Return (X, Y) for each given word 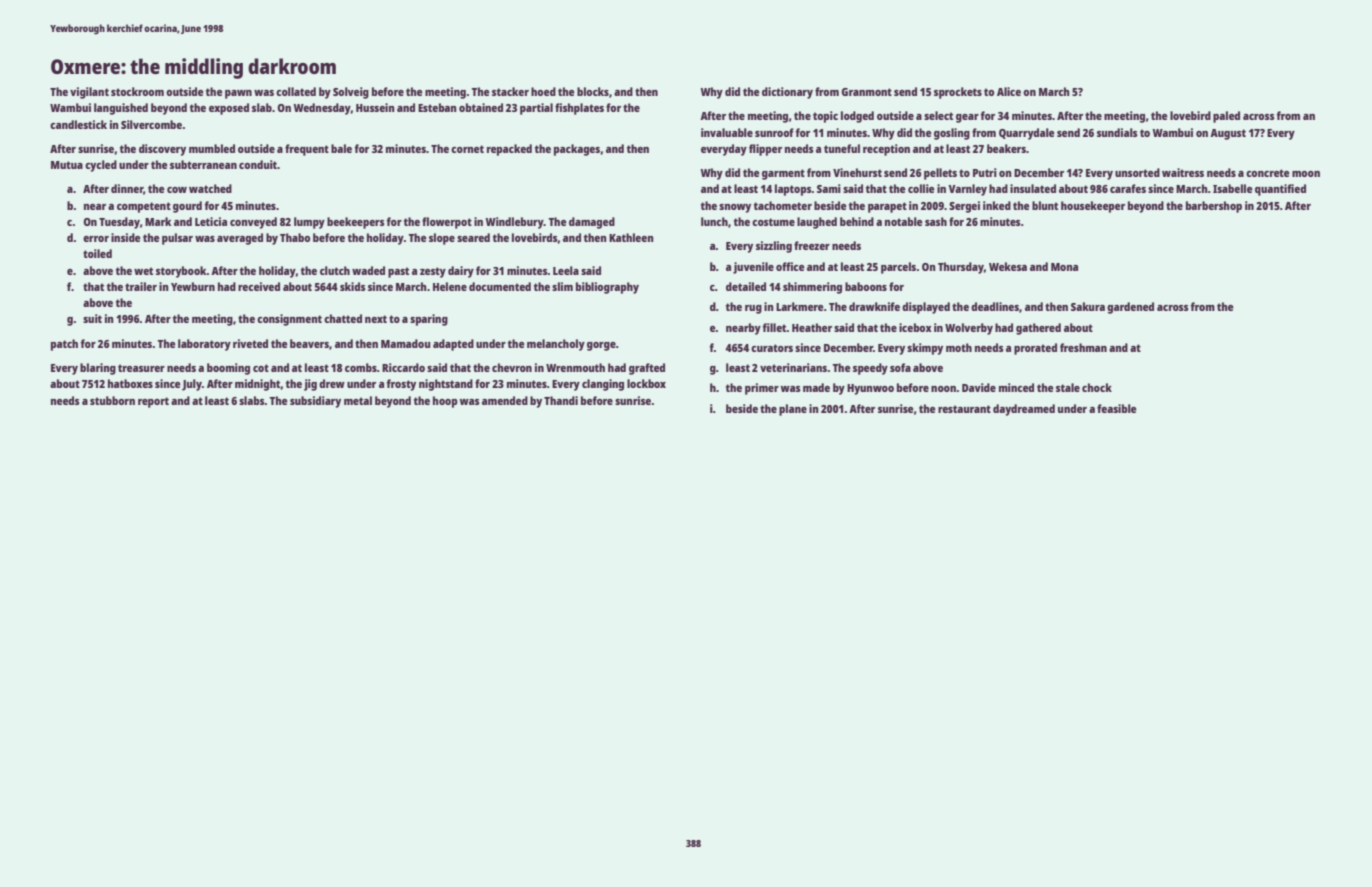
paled (1226, 117)
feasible (1117, 408)
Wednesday (322, 109)
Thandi (561, 400)
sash (936, 221)
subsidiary (315, 402)
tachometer (783, 205)
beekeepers (356, 223)
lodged (857, 117)
